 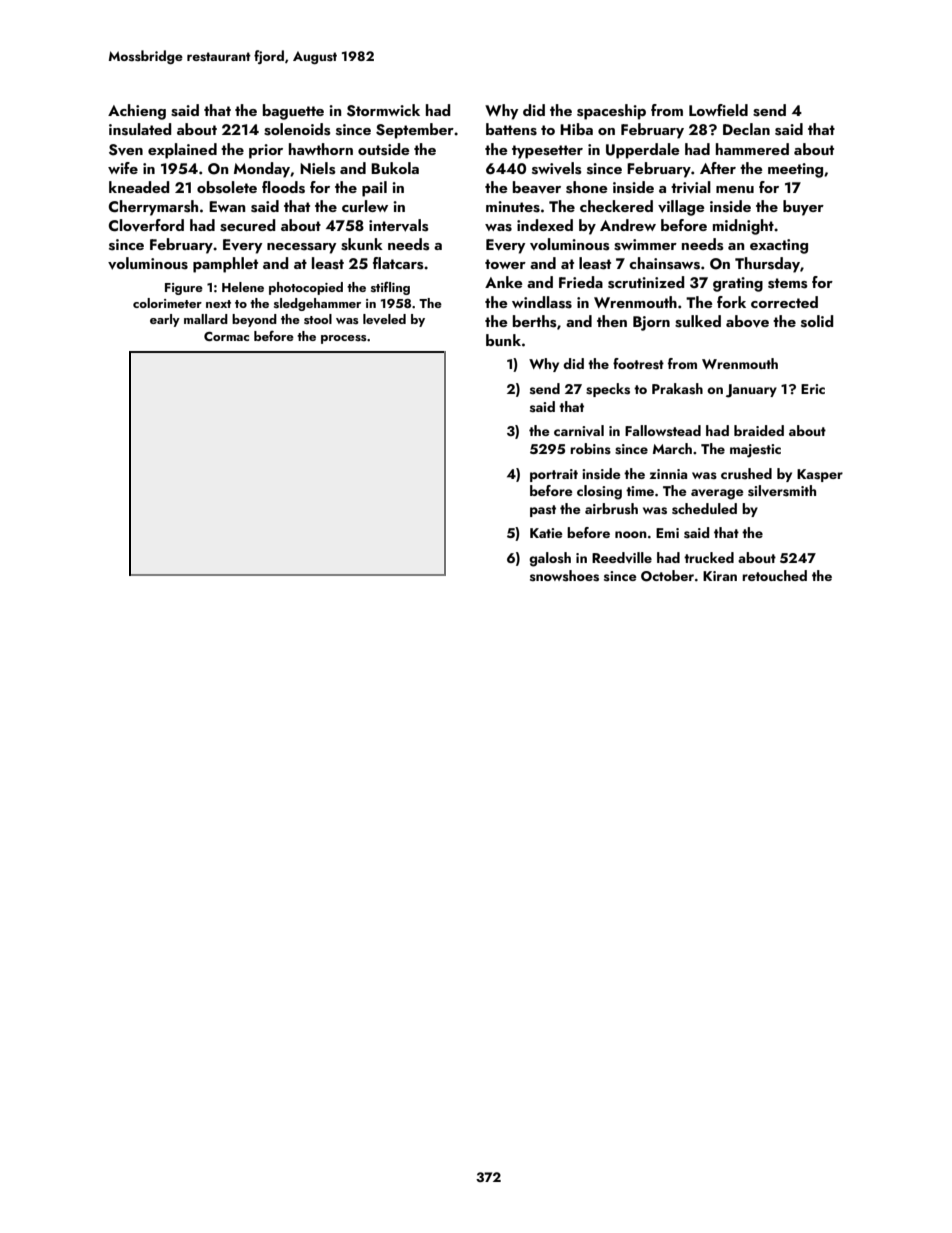 What do you see at coordinates (550, 559) in the image?
I see `galosh` at bounding box center [550, 559].
